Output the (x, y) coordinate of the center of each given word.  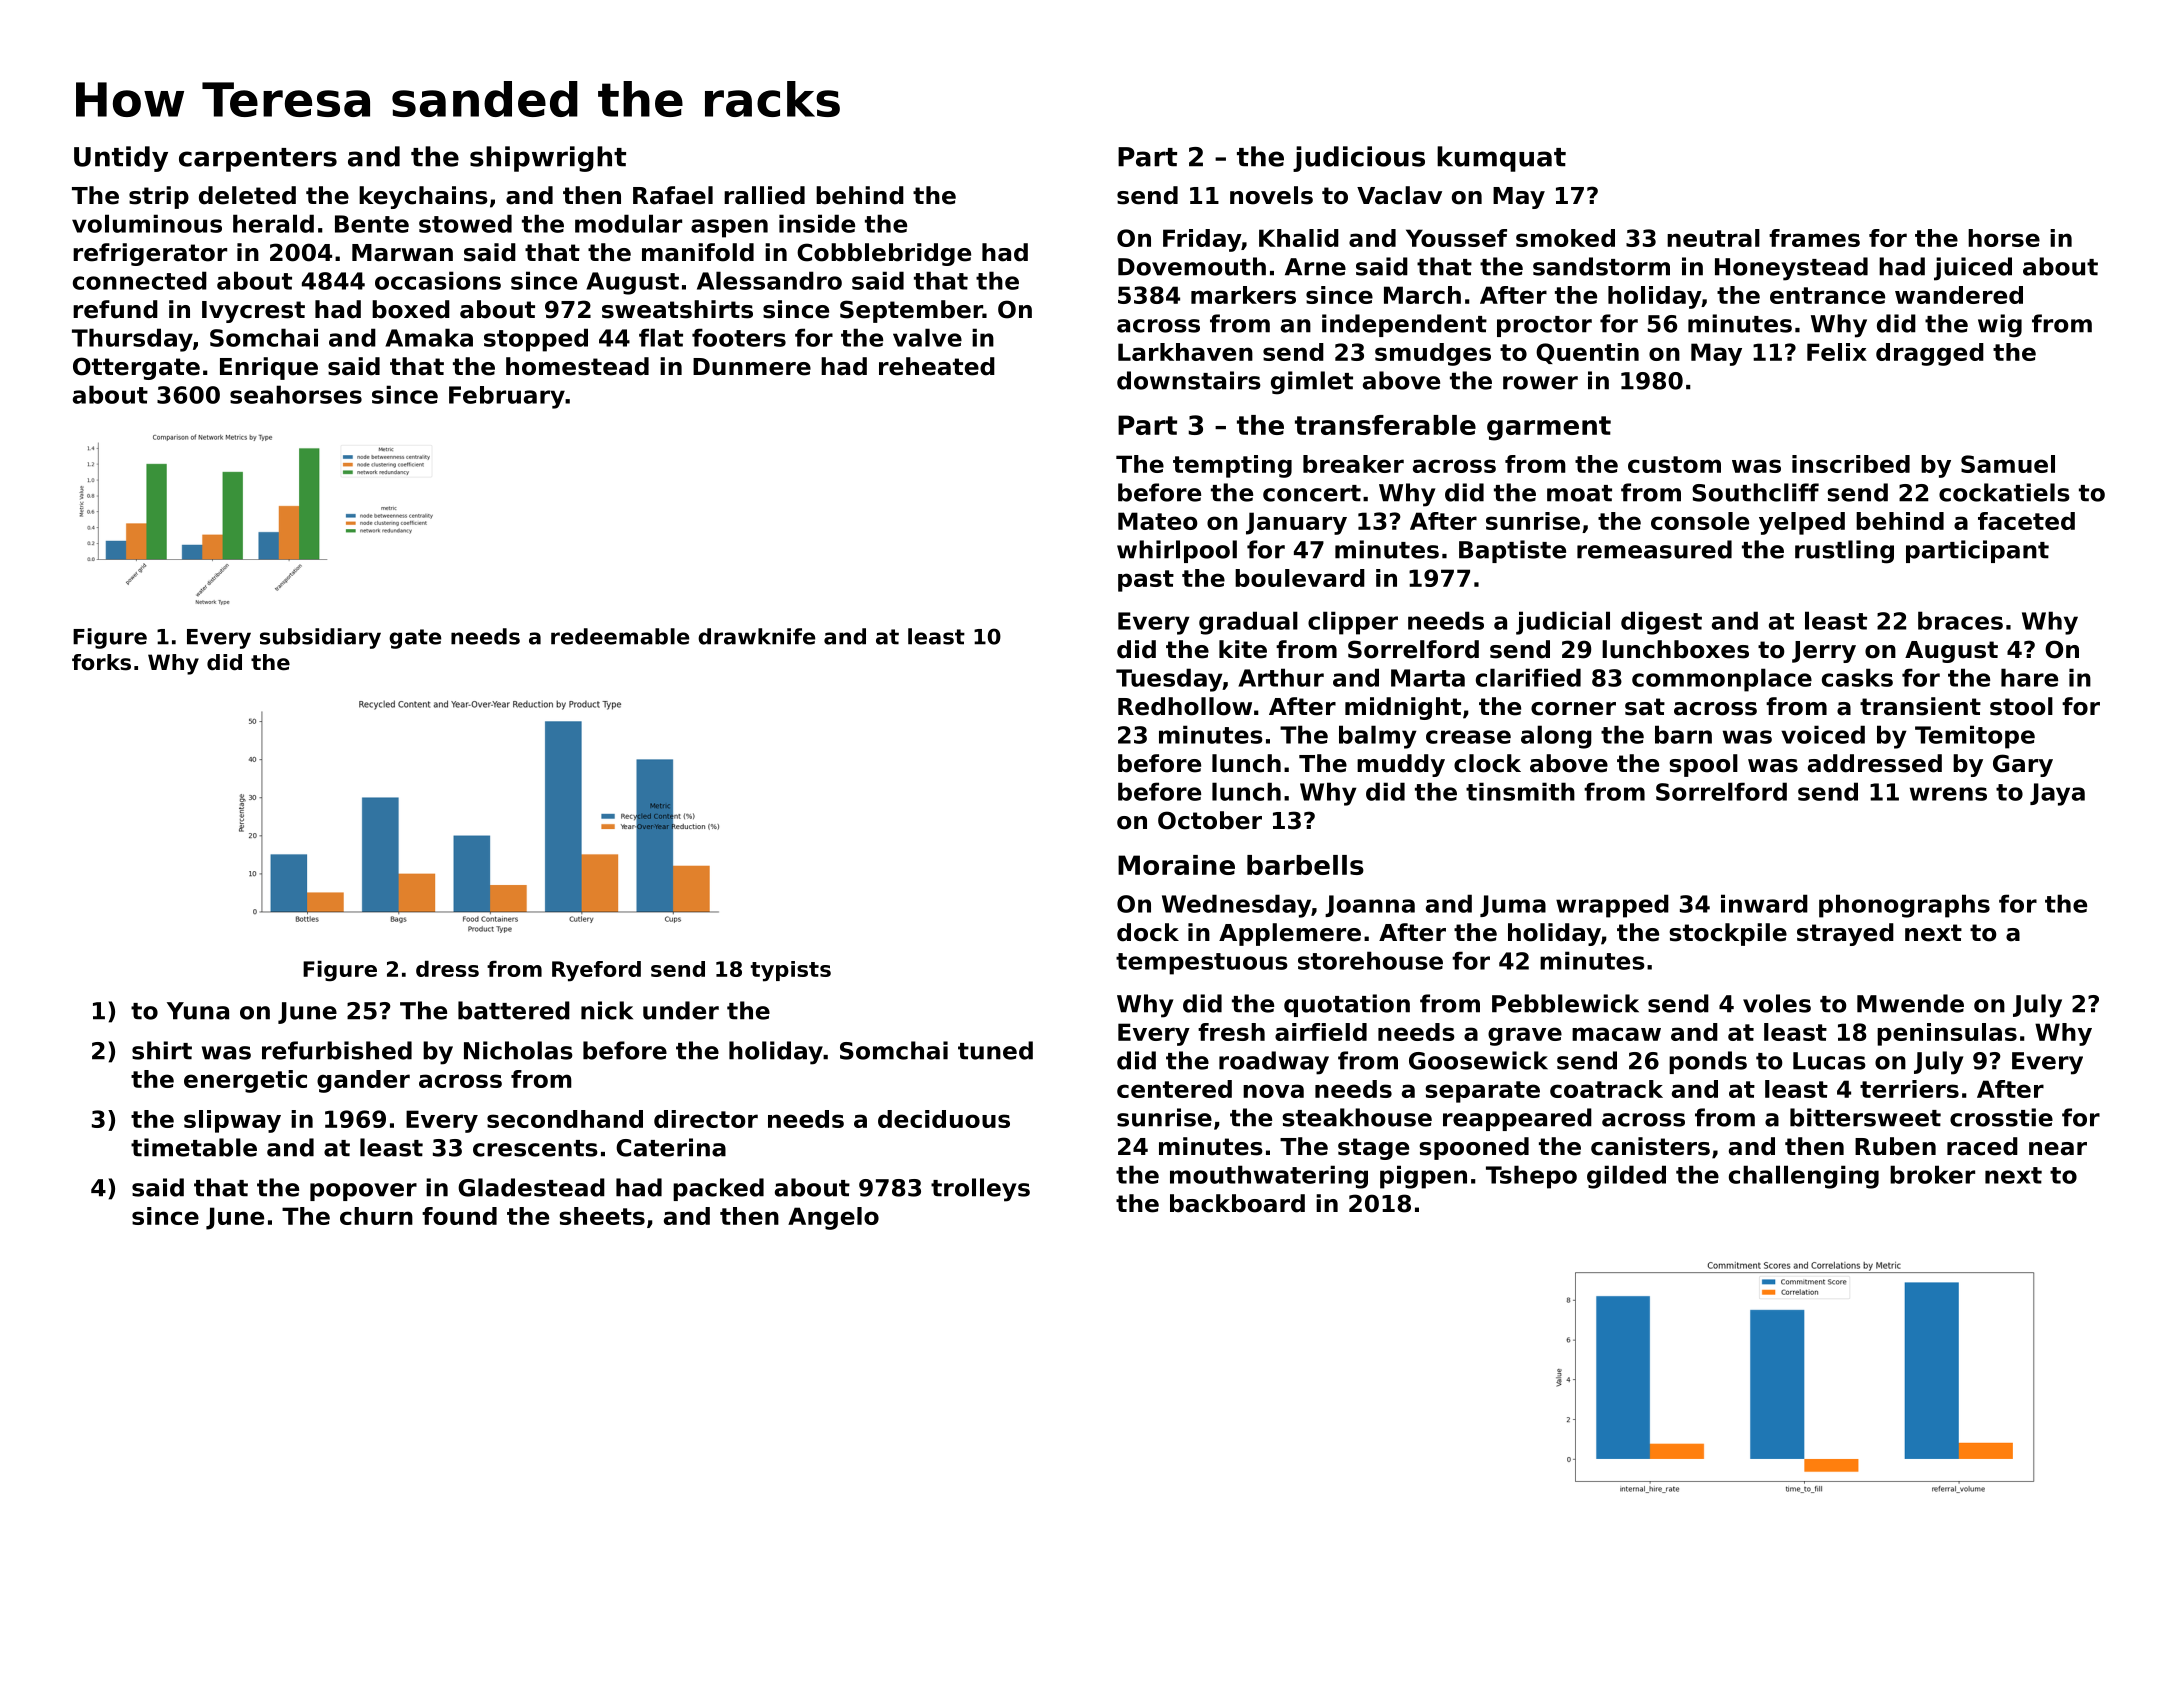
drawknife (756, 636)
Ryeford (596, 971)
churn (376, 1216)
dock (1148, 932)
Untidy (121, 159)
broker (1932, 1174)
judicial (1563, 623)
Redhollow (1185, 706)
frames (1814, 238)
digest (1661, 623)
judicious (1359, 159)
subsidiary (320, 638)
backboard (1237, 1203)
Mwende (1910, 1003)
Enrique (269, 368)
